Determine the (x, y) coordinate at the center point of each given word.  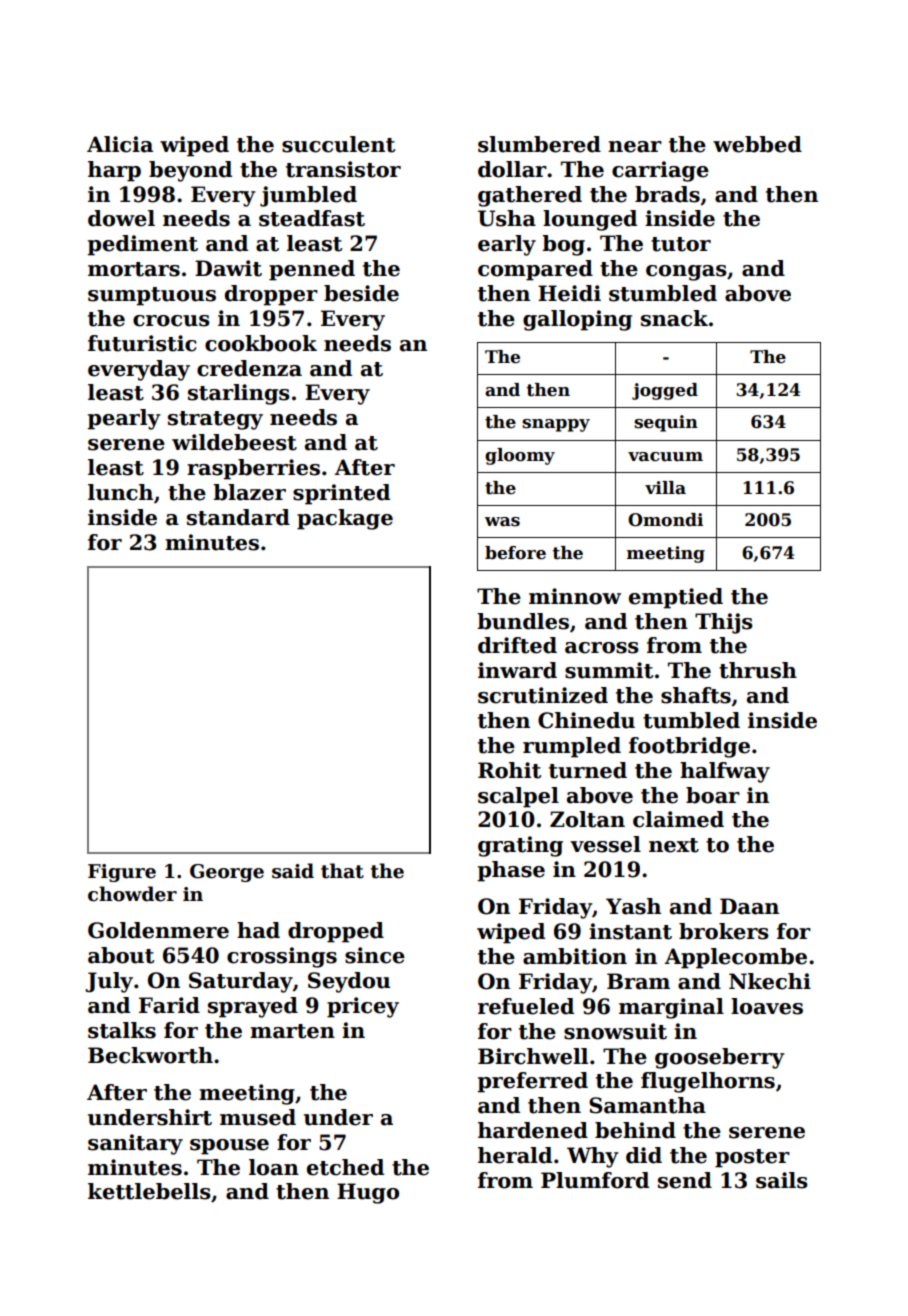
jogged (665, 391)
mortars (134, 269)
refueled (526, 1006)
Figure (122, 873)
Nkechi (770, 981)
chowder (132, 894)
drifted (517, 645)
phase (511, 871)
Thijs (724, 623)
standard (238, 517)
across (602, 648)
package (345, 519)
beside (361, 293)
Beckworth (150, 1055)
